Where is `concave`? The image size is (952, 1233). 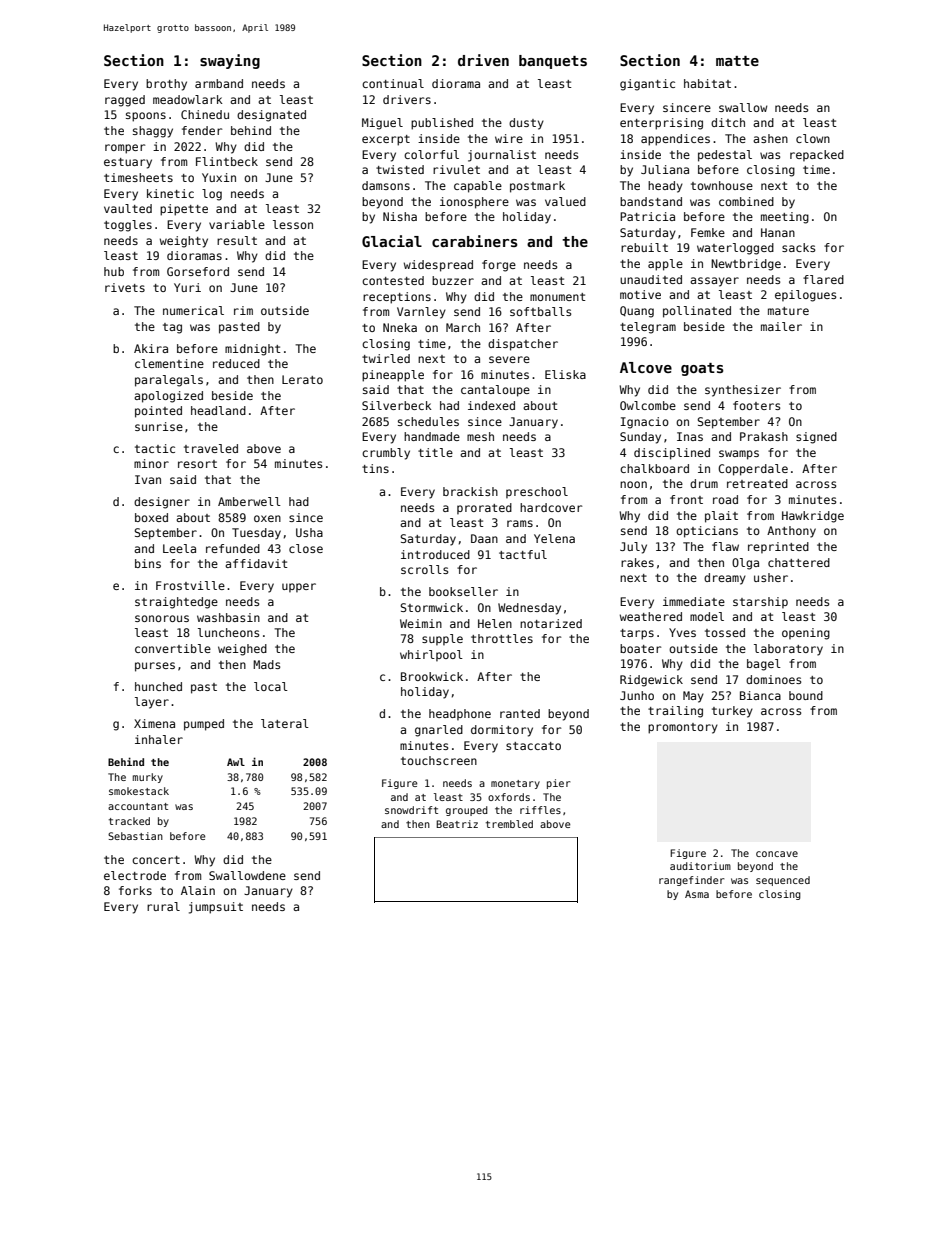
concave is located at coordinates (777, 854).
